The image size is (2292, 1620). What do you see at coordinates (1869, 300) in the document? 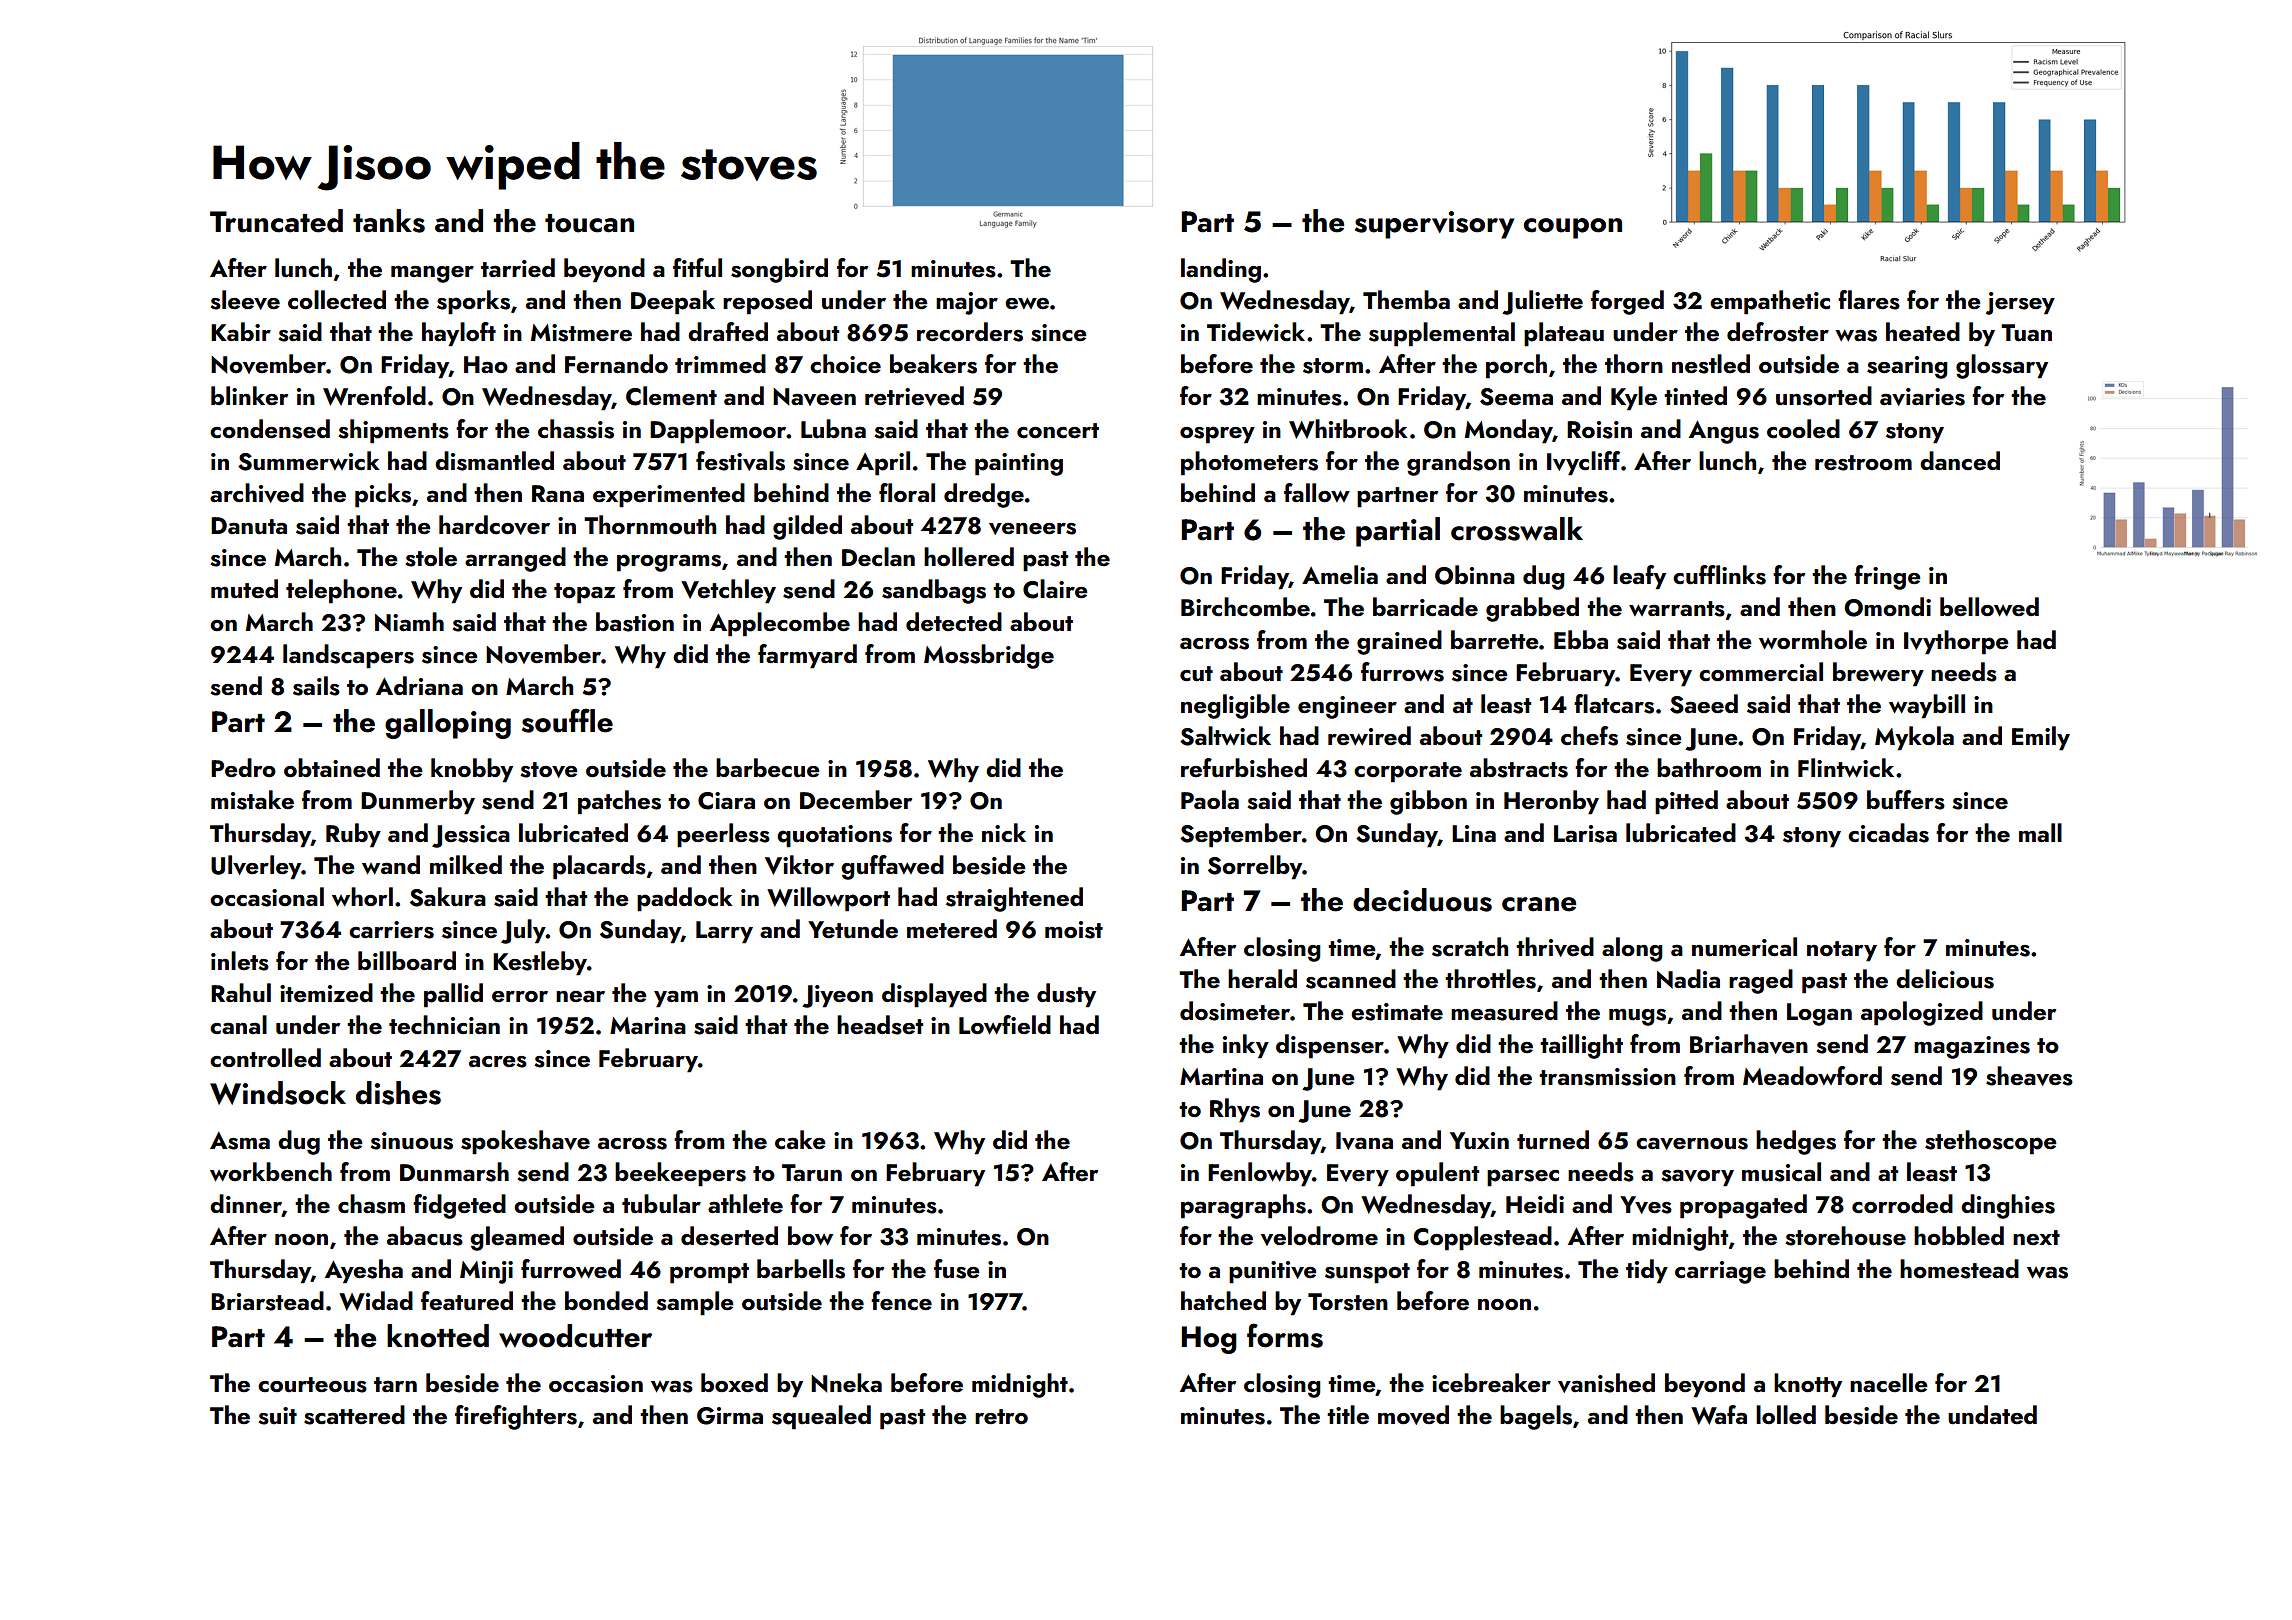
I see `flares` at bounding box center [1869, 300].
